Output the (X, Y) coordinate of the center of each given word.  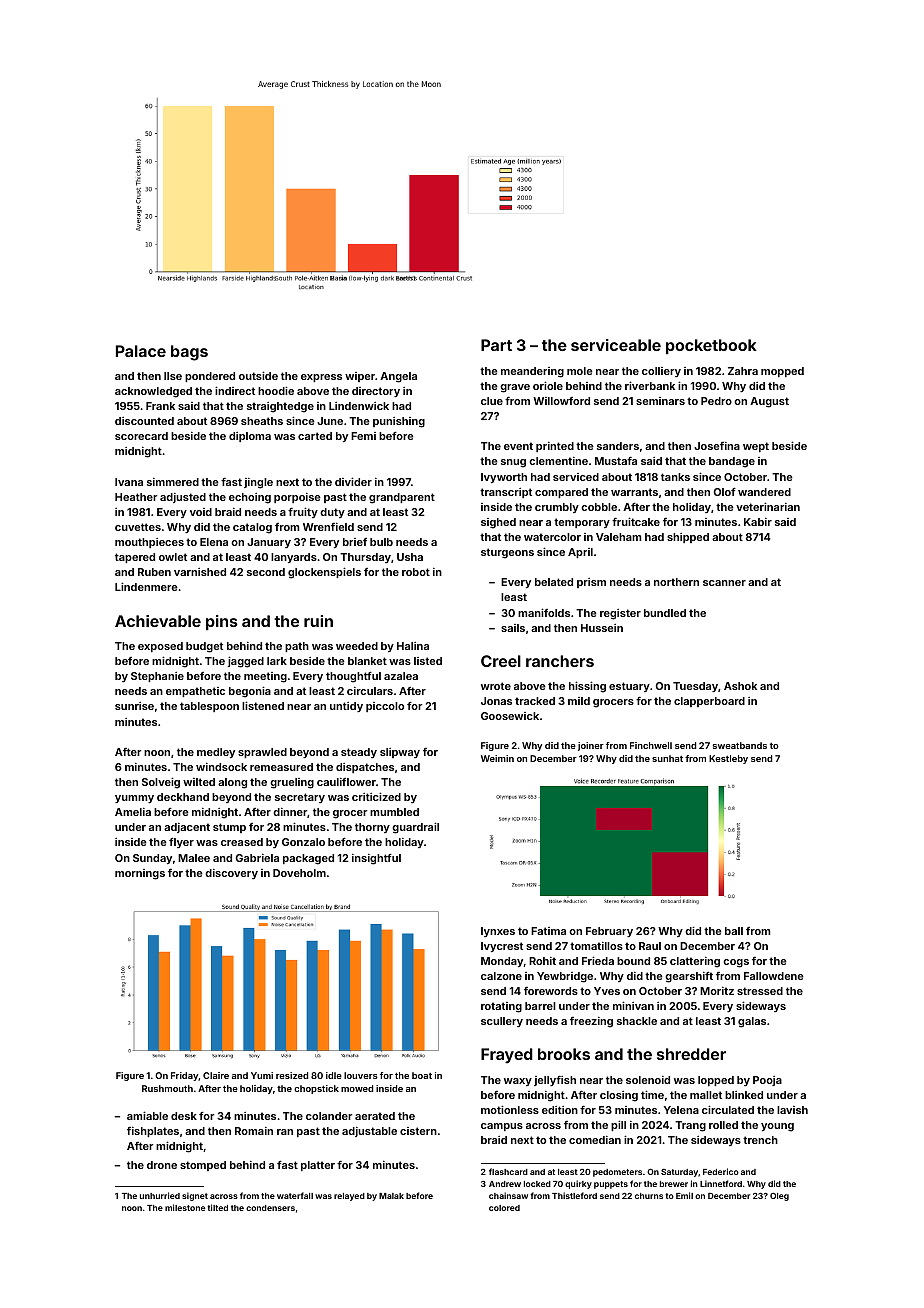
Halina (413, 646)
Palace (141, 351)
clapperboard (709, 702)
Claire (216, 1075)
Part (496, 345)
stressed (760, 991)
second (266, 572)
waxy (518, 1082)
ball (734, 931)
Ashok (740, 686)
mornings (140, 874)
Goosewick (510, 716)
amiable (147, 1115)
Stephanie (157, 677)
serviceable (616, 345)
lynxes (498, 932)
